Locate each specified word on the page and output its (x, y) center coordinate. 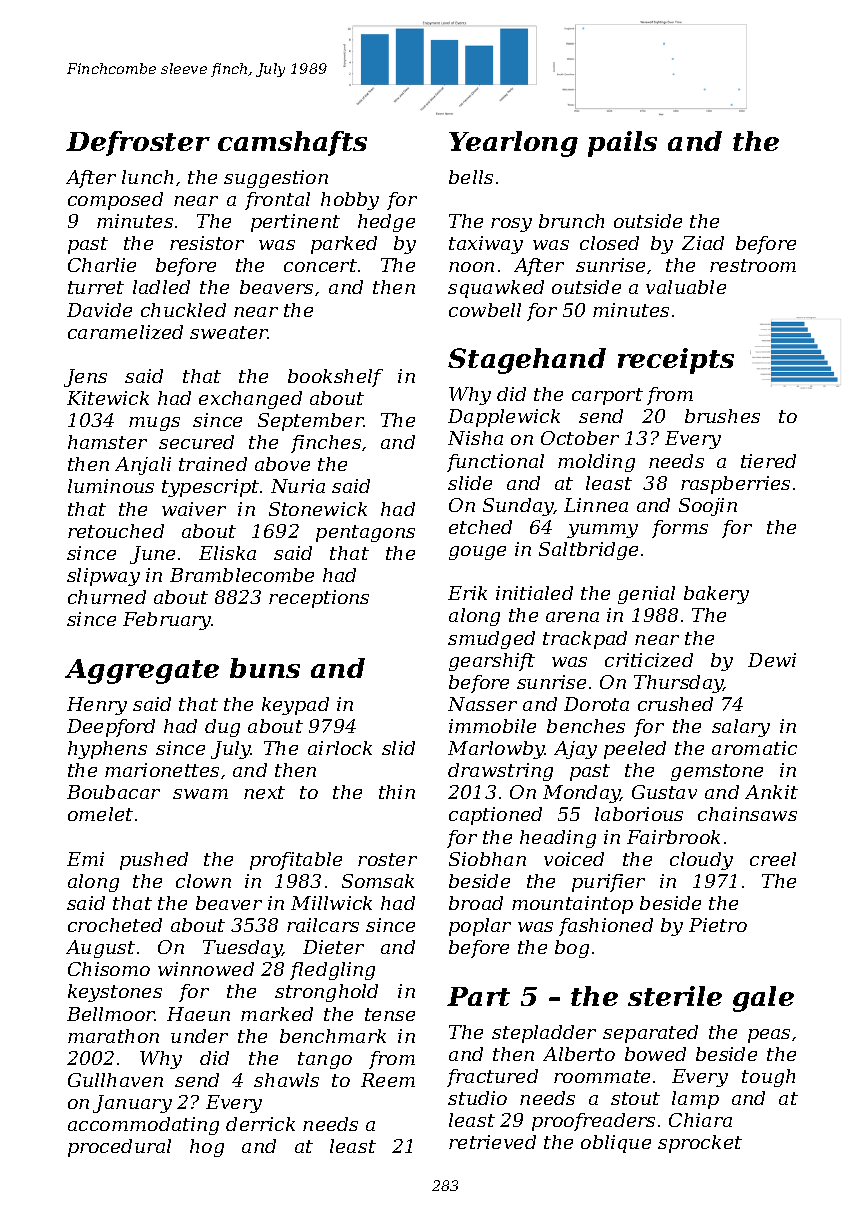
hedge (386, 223)
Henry (97, 706)
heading (558, 839)
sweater (229, 332)
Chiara (700, 1120)
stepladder (544, 1034)
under (199, 1036)
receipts (676, 361)
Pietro (718, 925)
